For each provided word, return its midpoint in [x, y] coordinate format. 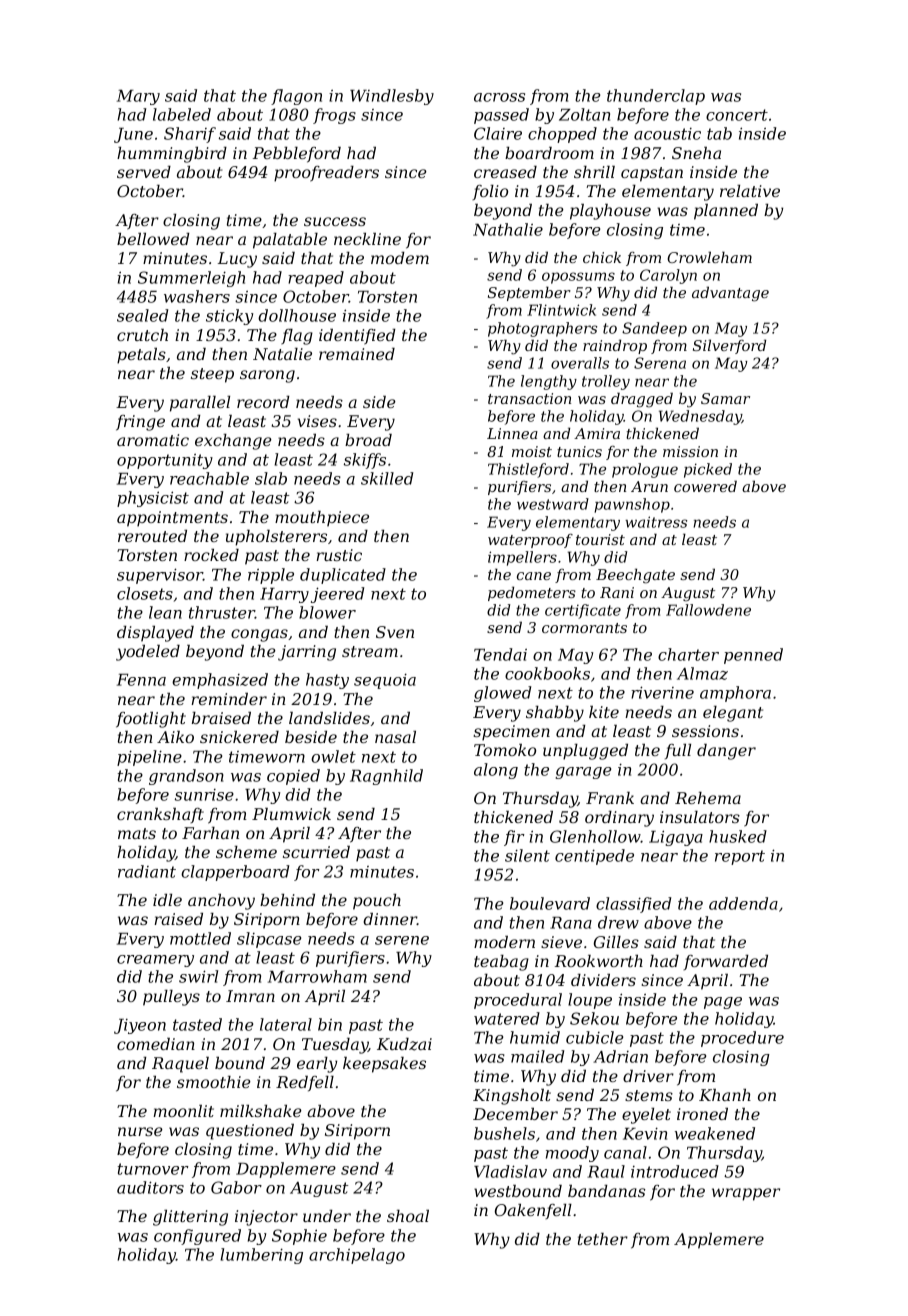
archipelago [357, 1256]
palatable [290, 241]
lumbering [261, 1256]
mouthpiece [322, 519]
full [678, 751]
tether [603, 1239]
